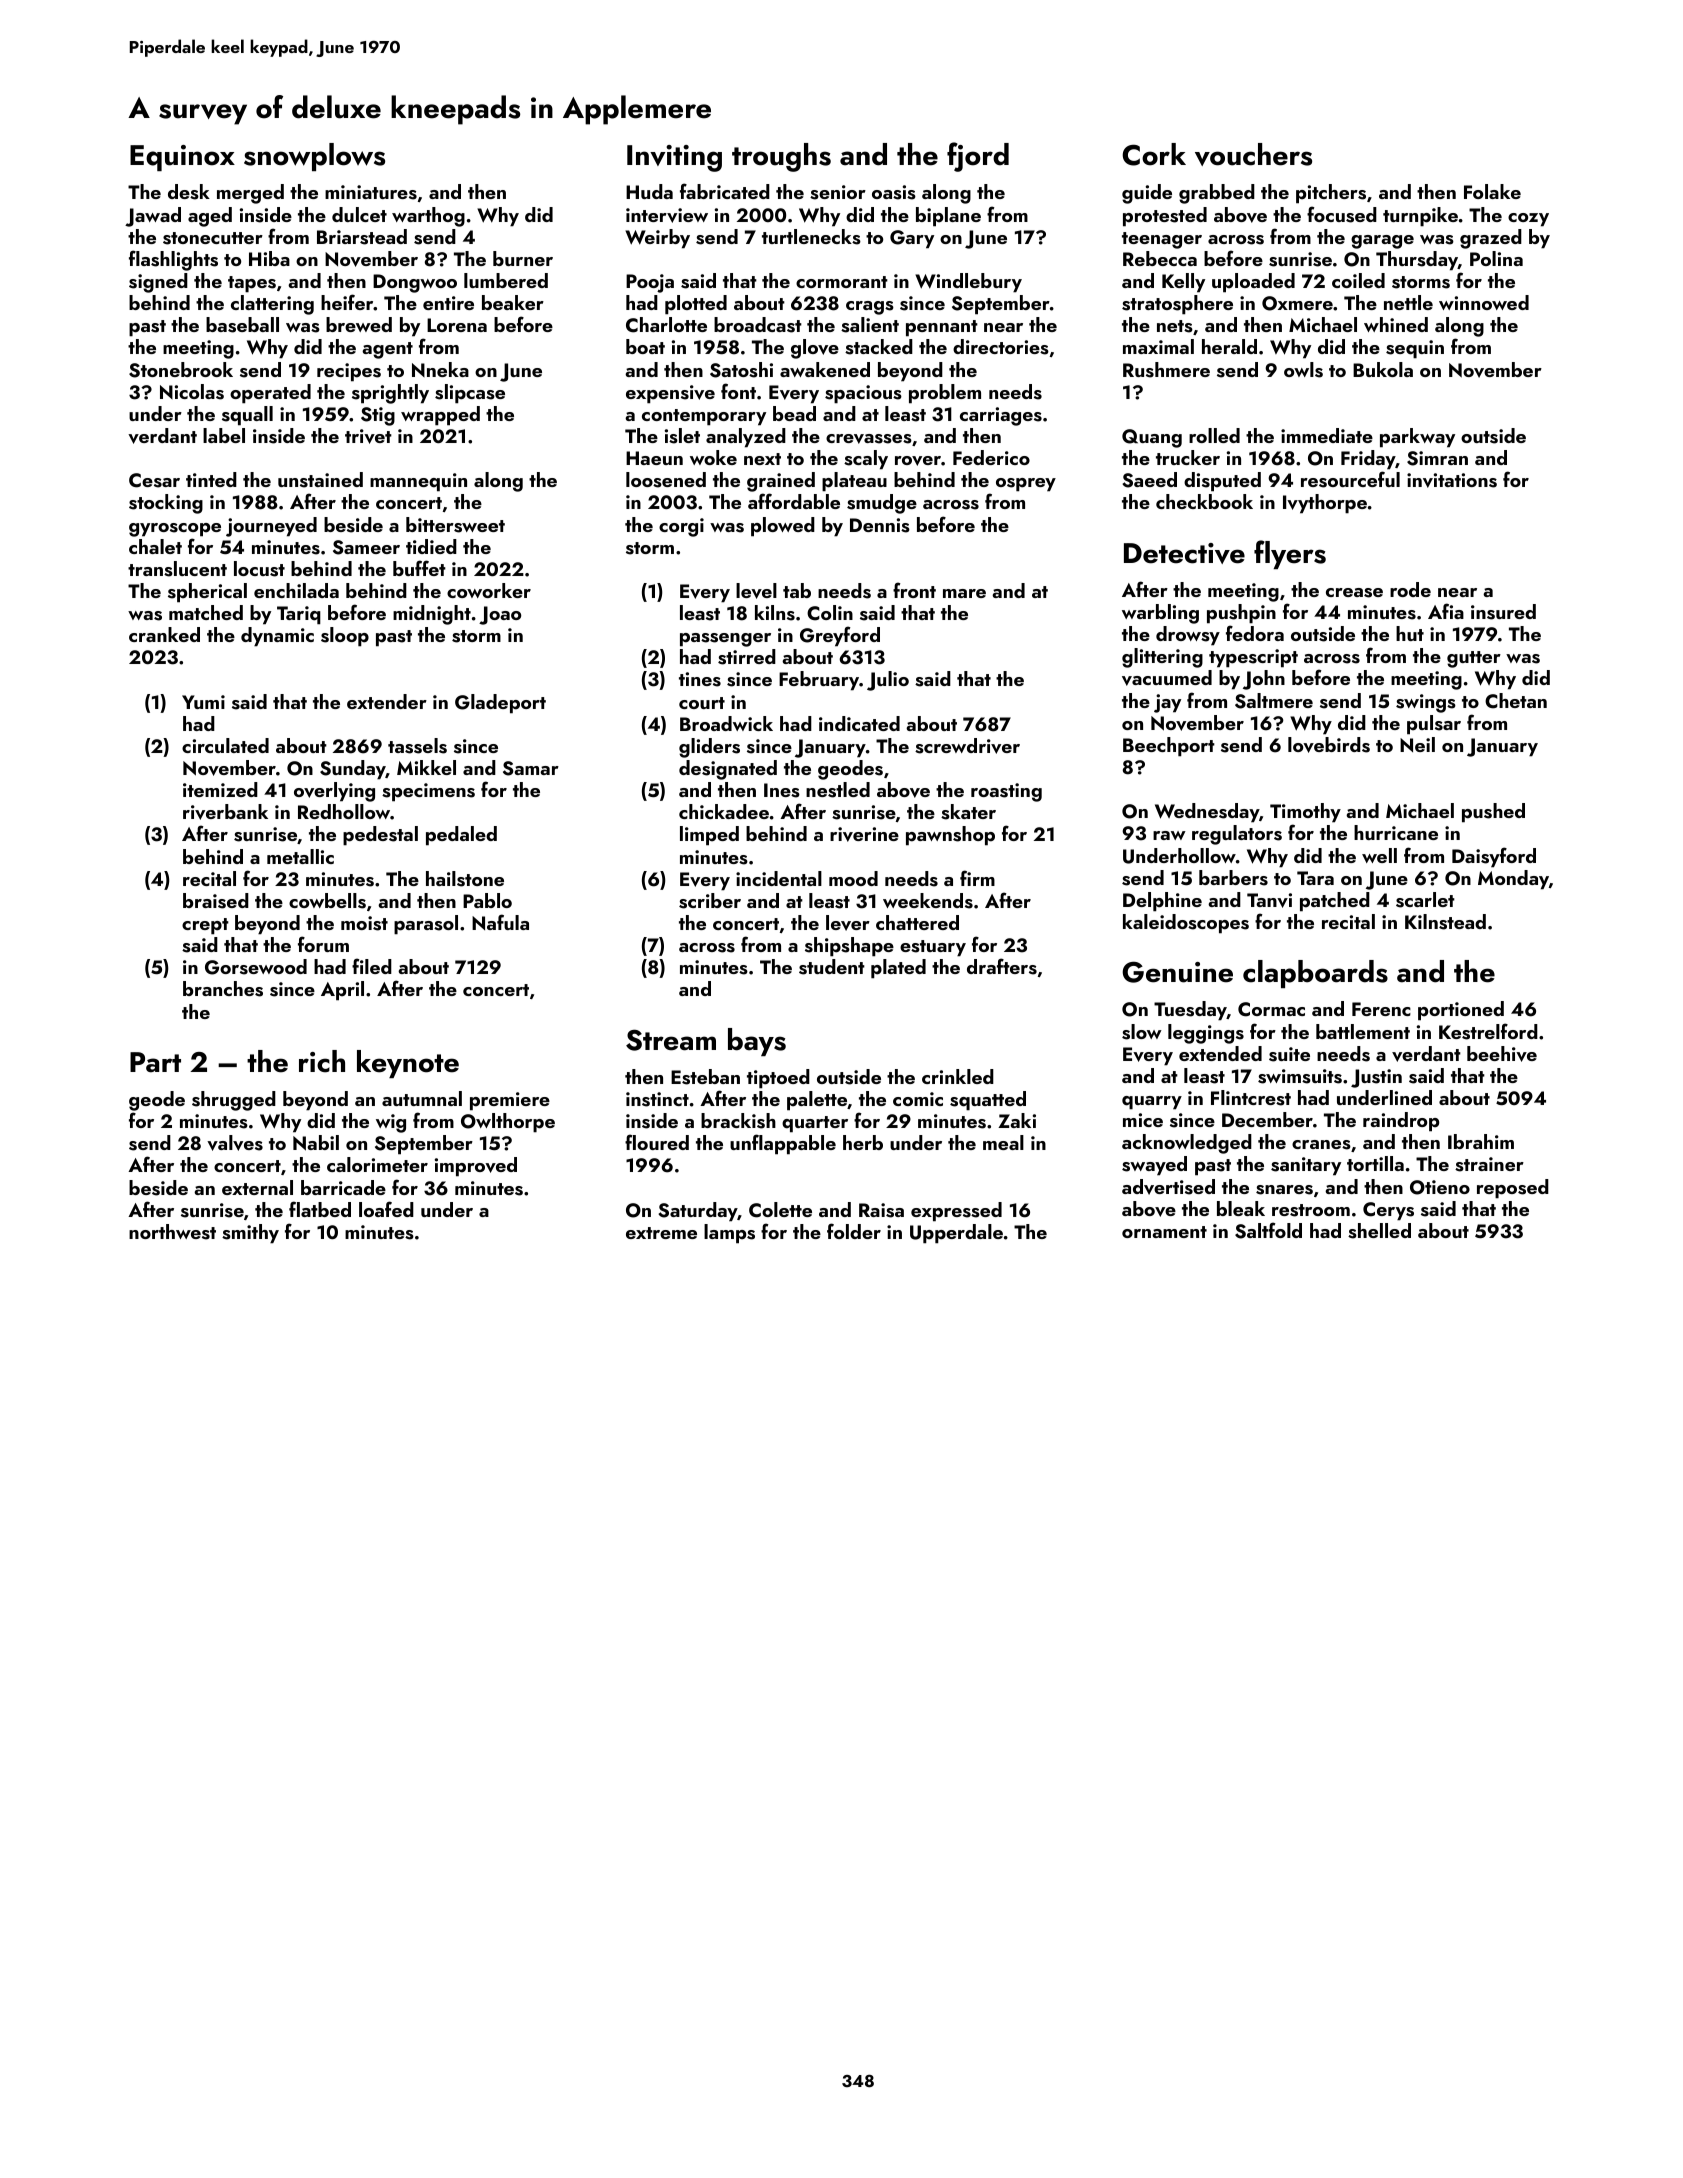 The width and height of the page is (1683, 2178). What do you see at coordinates (359, 214) in the page?
I see `dulcet` at bounding box center [359, 214].
